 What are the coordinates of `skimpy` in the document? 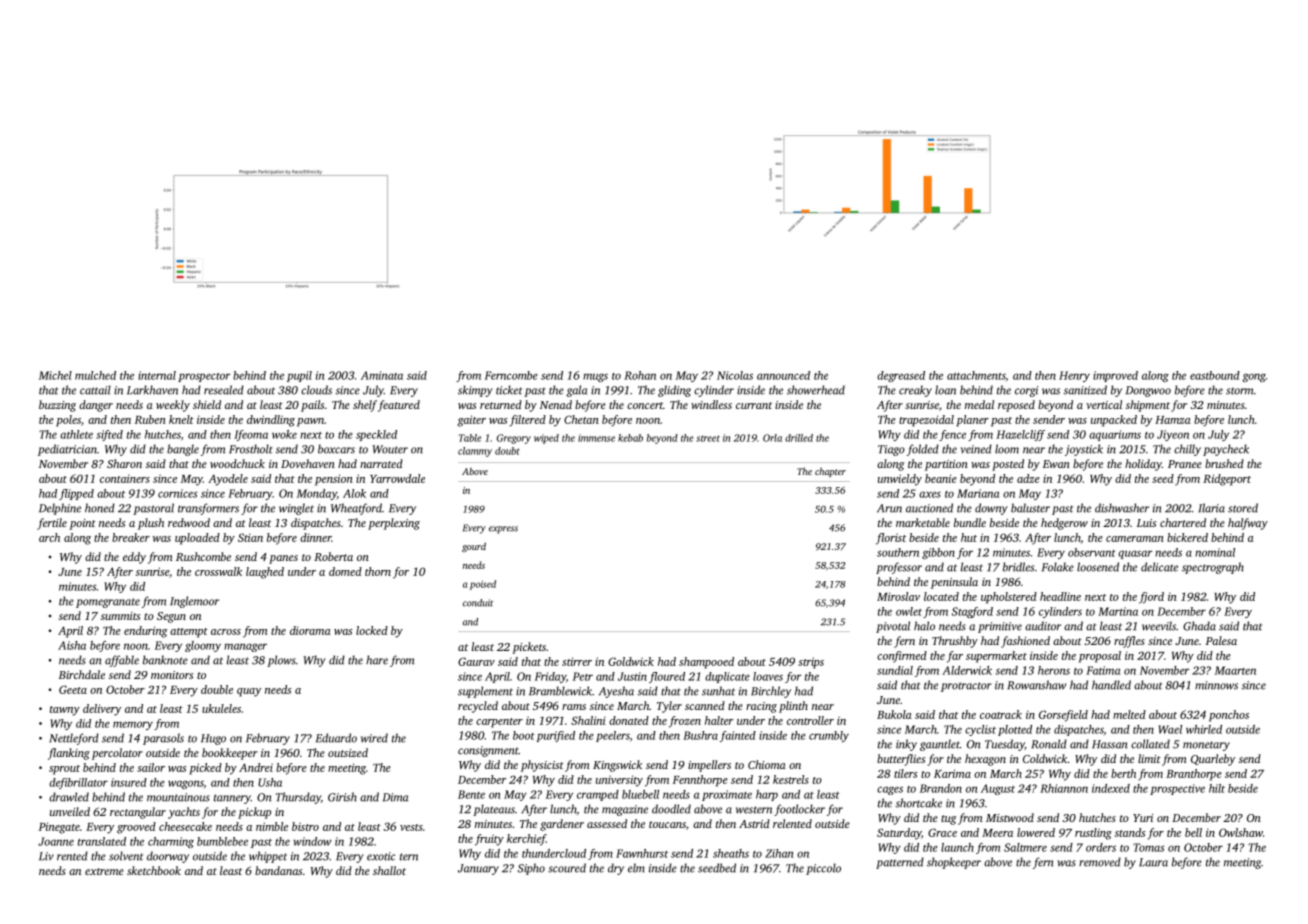 It's located at (475, 391).
